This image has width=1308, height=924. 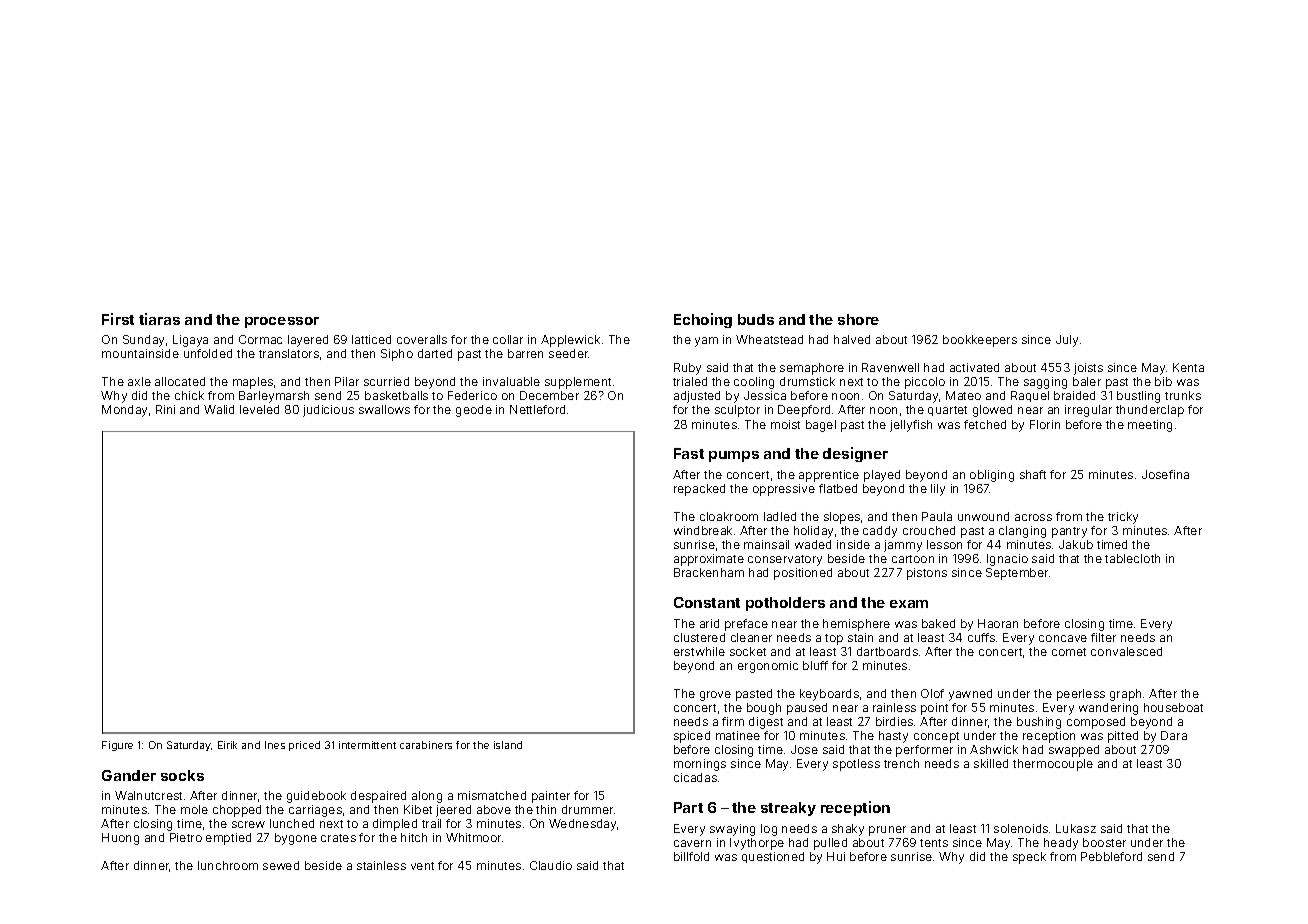 What do you see at coordinates (1088, 369) in the image?
I see `joists` at bounding box center [1088, 369].
